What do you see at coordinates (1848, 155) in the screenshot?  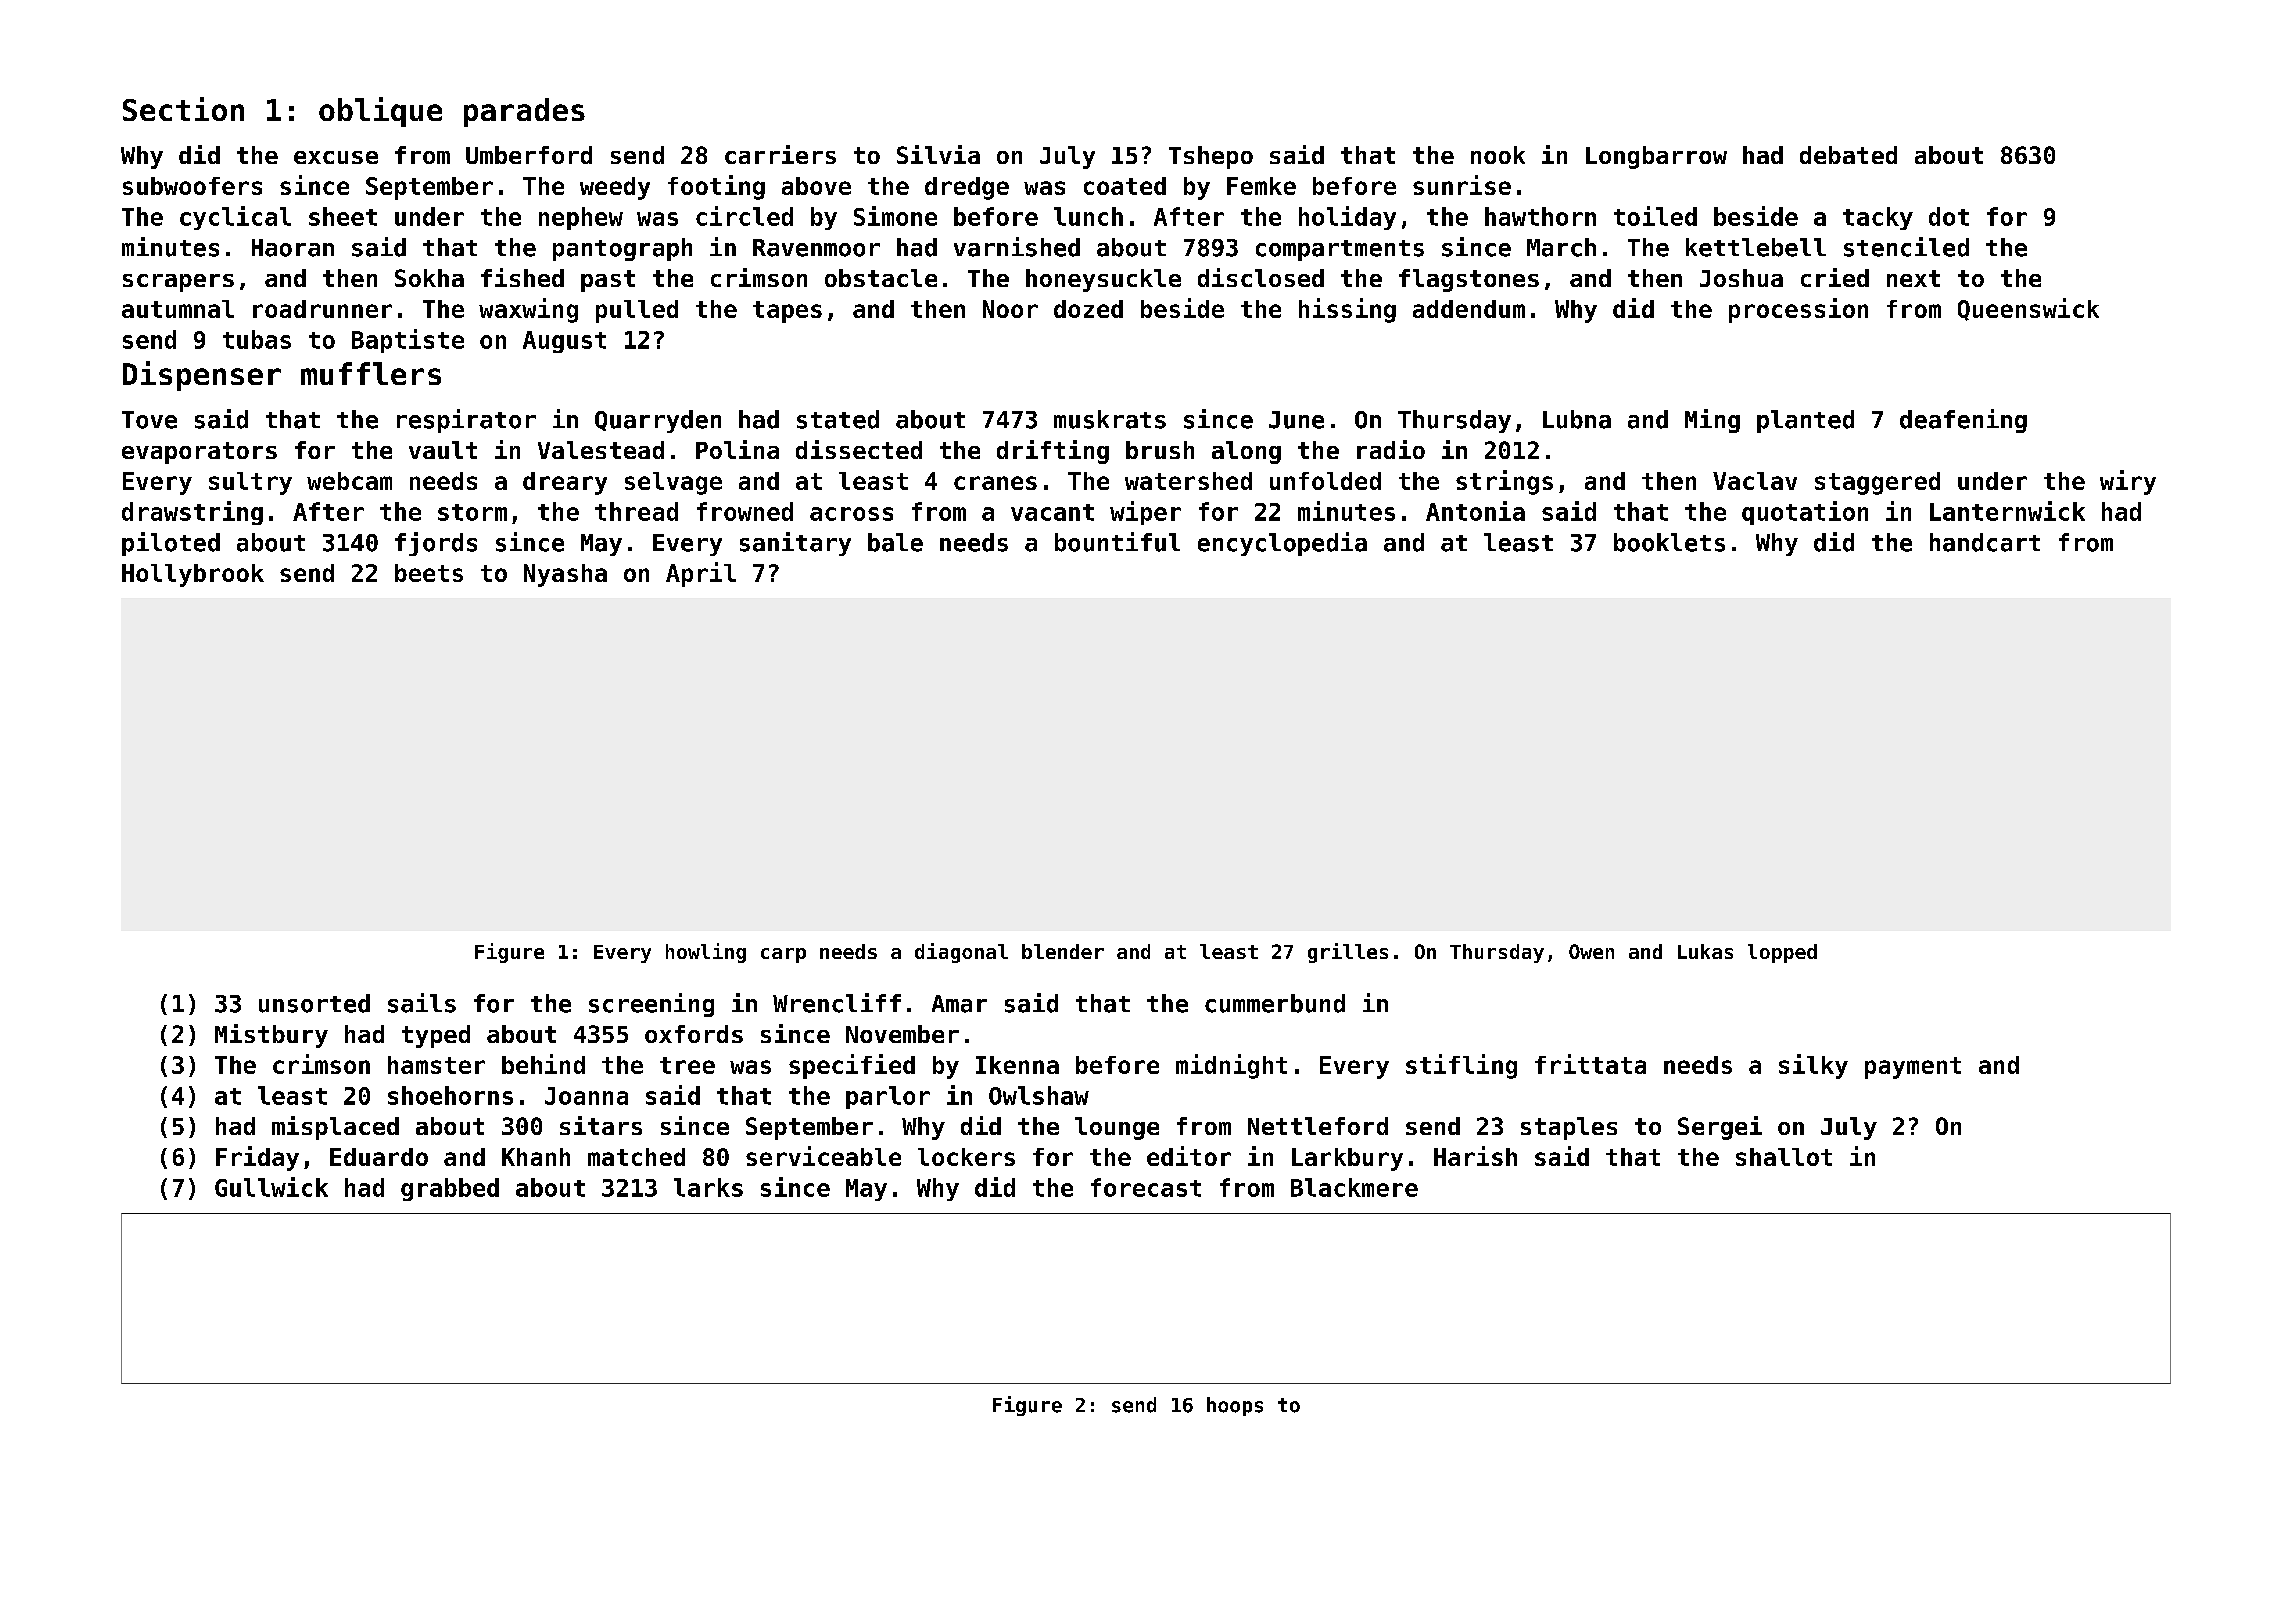 I see `debated` at bounding box center [1848, 155].
